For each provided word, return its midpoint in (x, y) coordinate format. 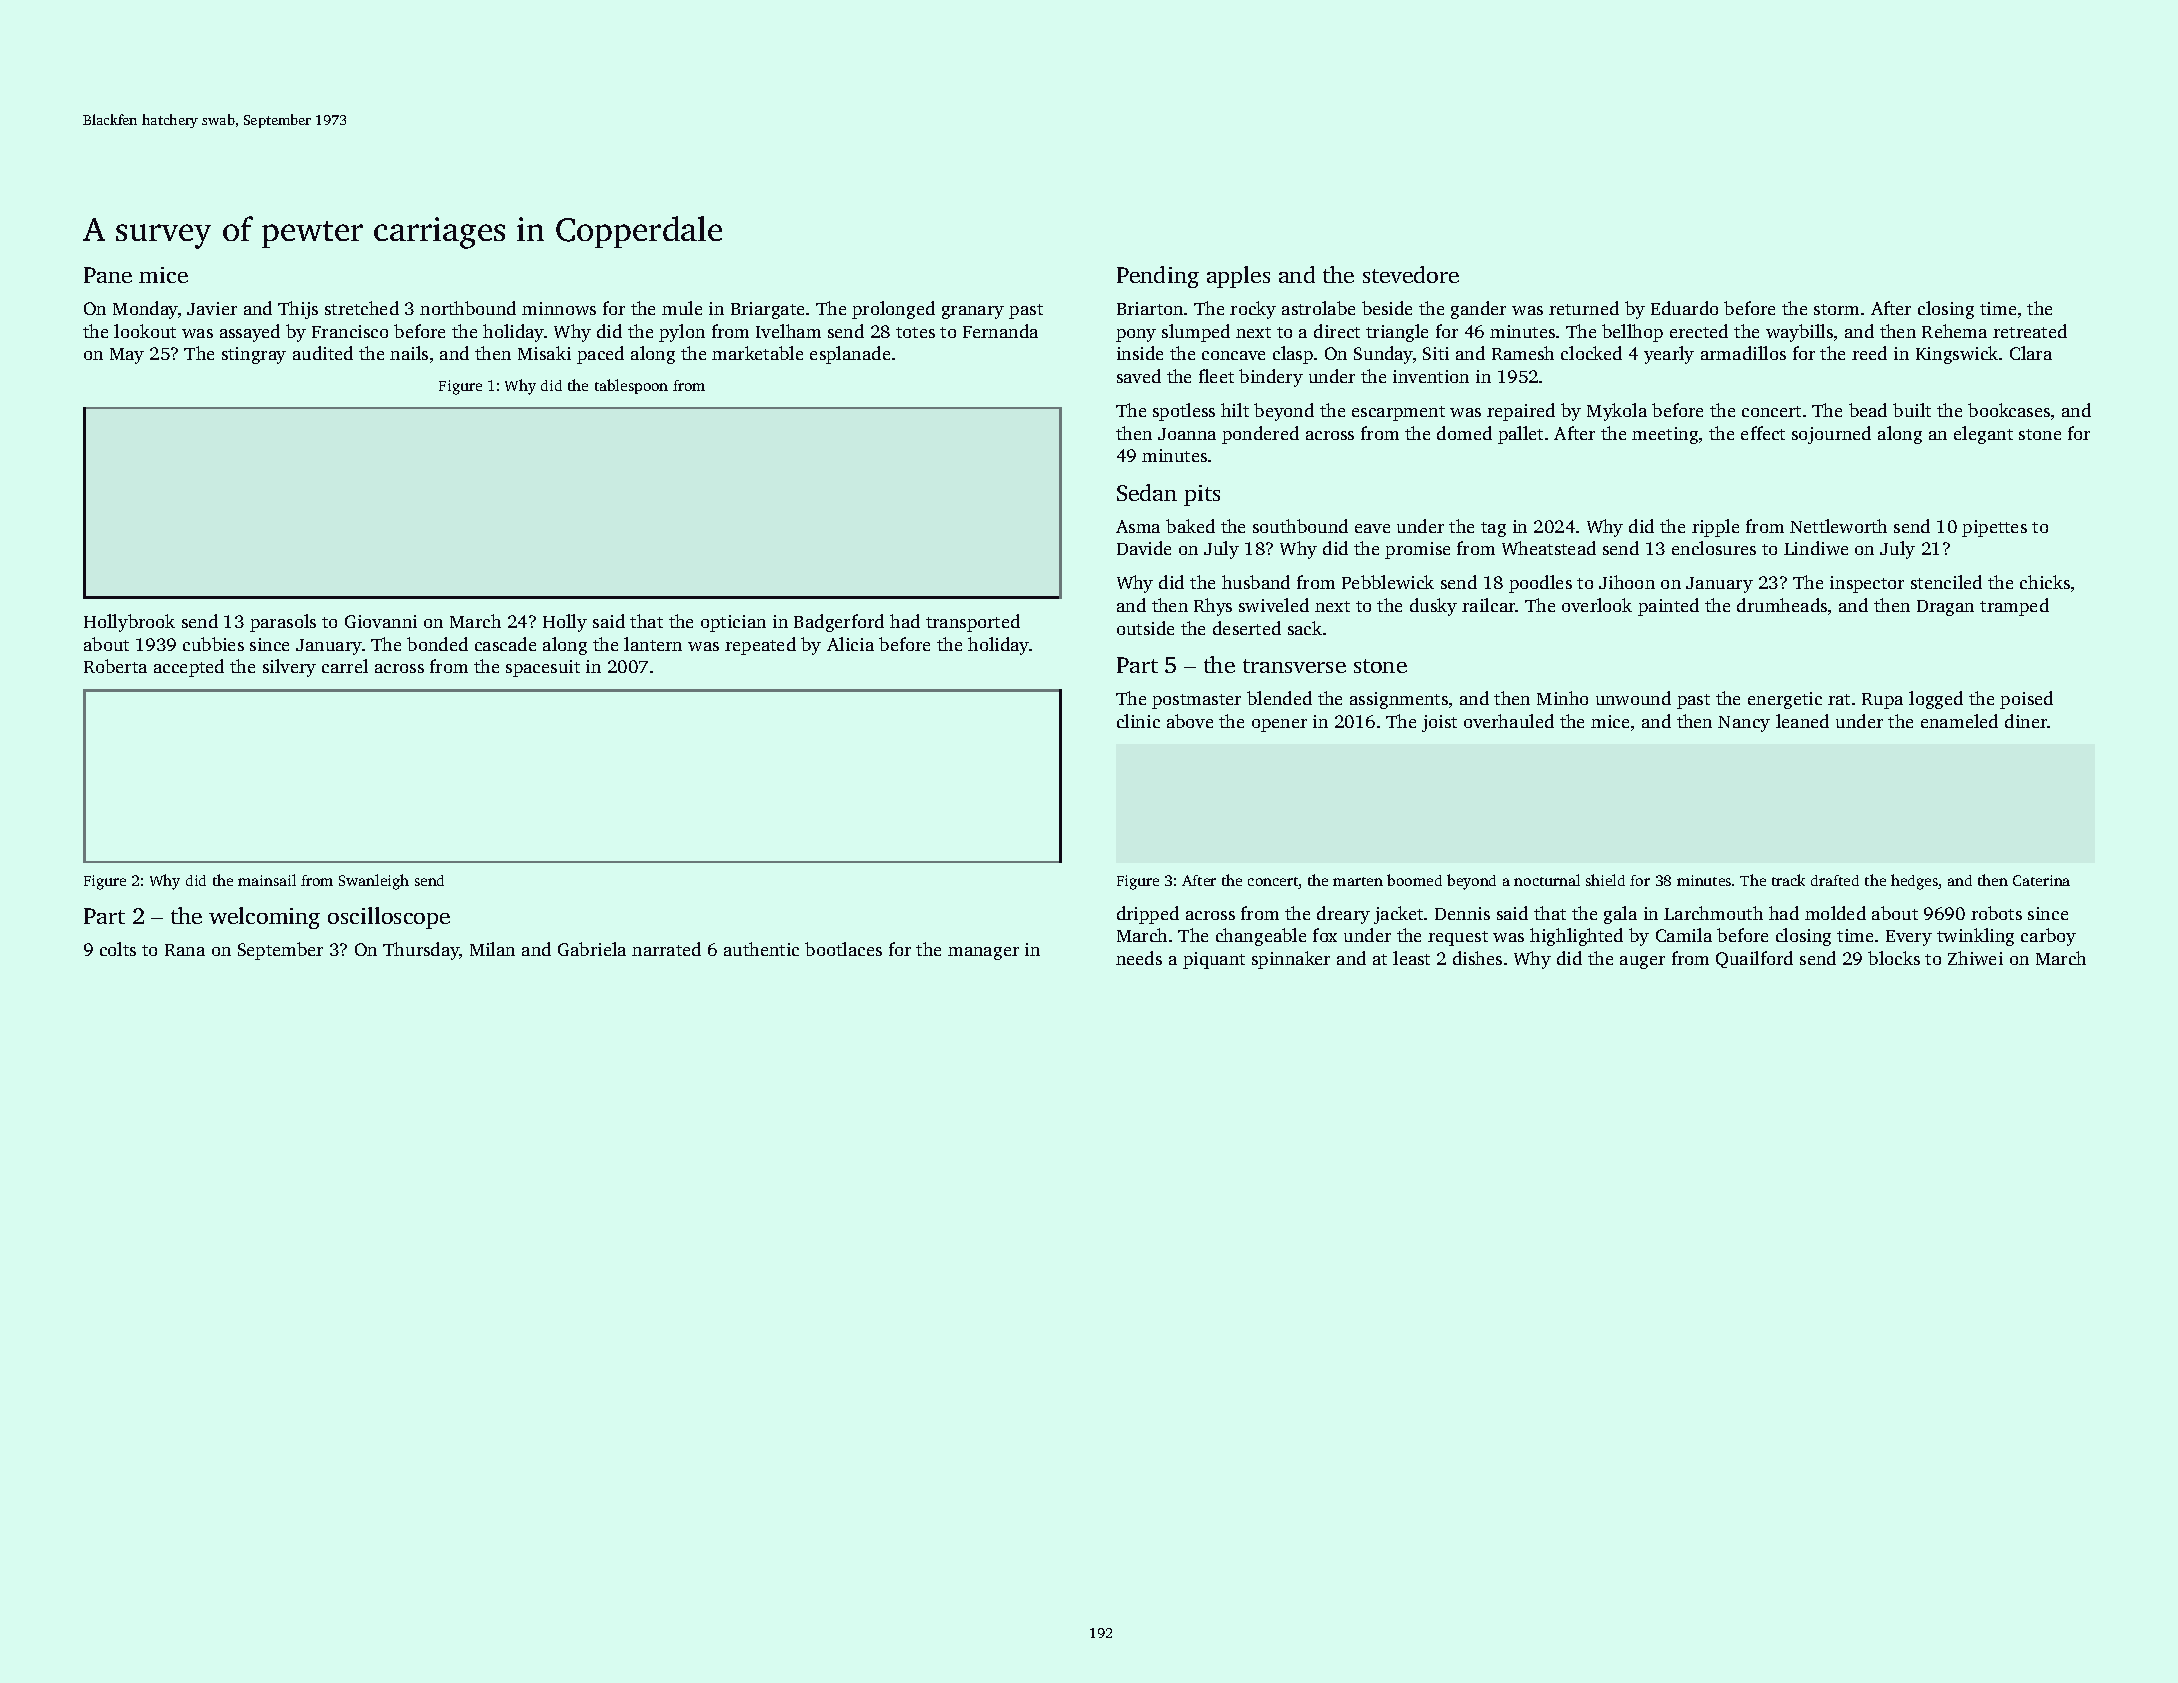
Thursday (421, 951)
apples (1238, 277)
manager (983, 953)
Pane (108, 275)
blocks (1894, 958)
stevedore (1411, 274)
